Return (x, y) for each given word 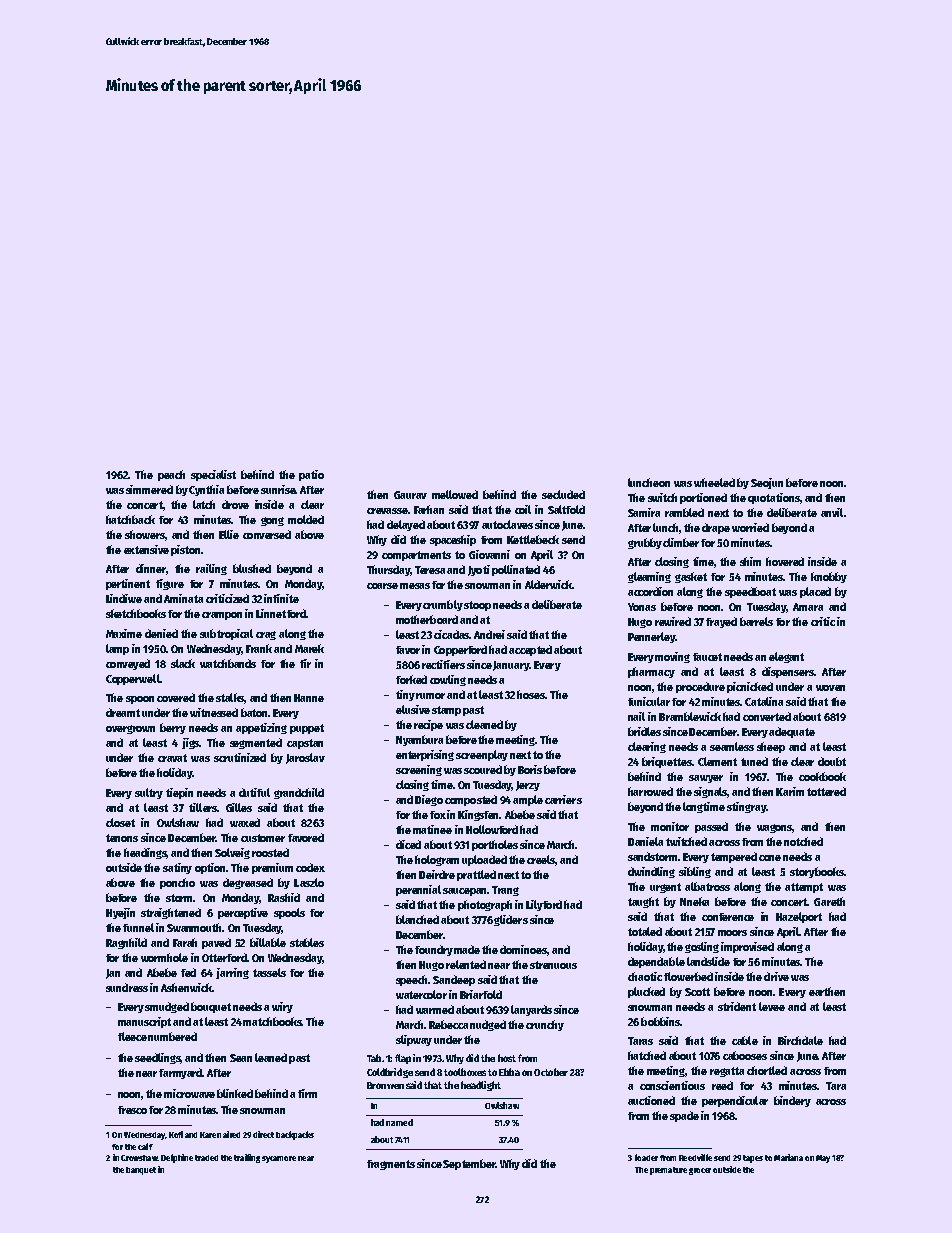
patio (311, 475)
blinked (235, 1093)
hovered (785, 561)
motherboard (427, 619)
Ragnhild (126, 943)
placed (815, 592)
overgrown (130, 729)
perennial (418, 890)
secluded (563, 494)
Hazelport (799, 917)
